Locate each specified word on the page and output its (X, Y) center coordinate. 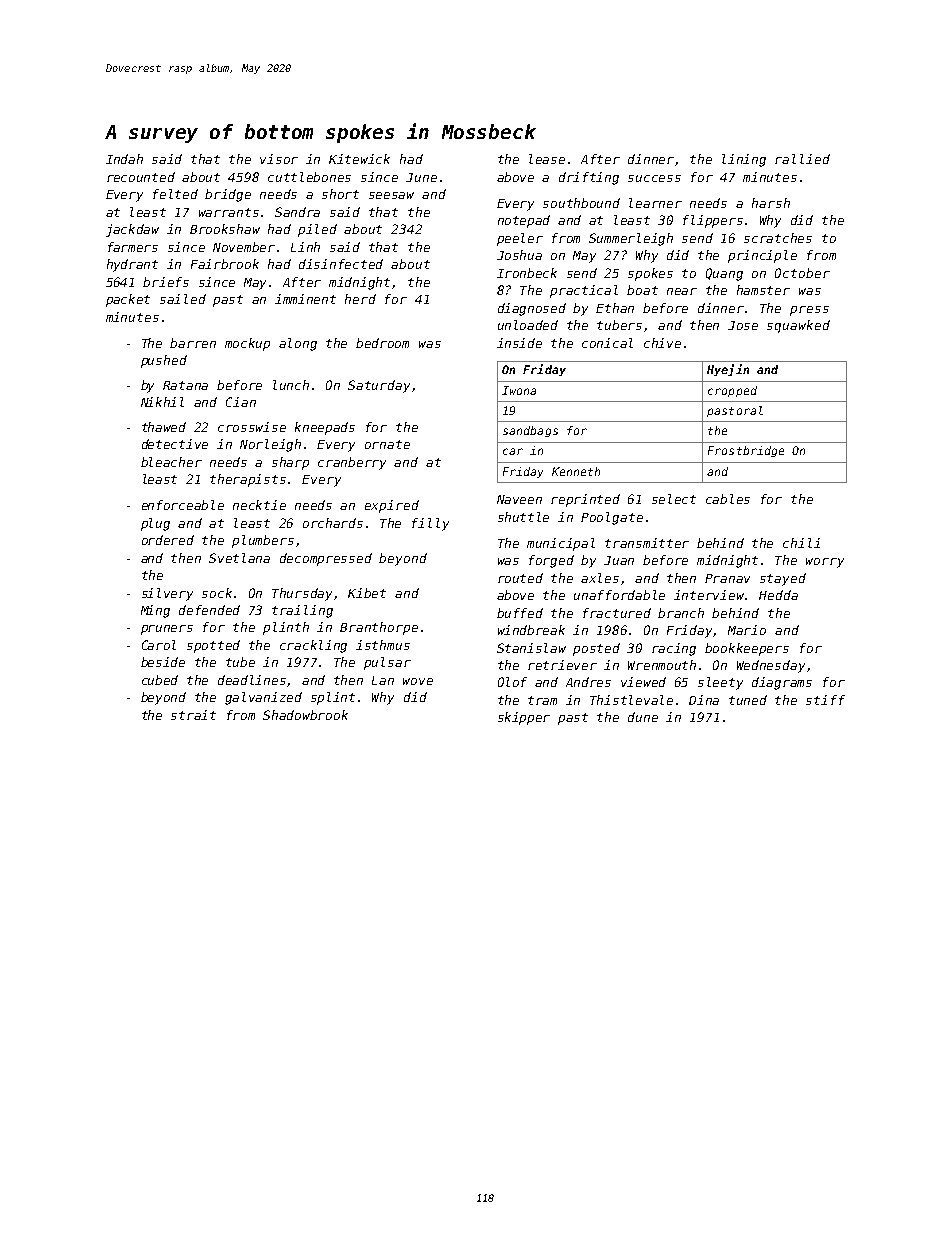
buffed (520, 613)
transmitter (647, 543)
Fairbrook (225, 264)
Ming (155, 611)
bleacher (171, 462)
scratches (778, 238)
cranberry (352, 463)
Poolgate (612, 518)
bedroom (382, 343)
